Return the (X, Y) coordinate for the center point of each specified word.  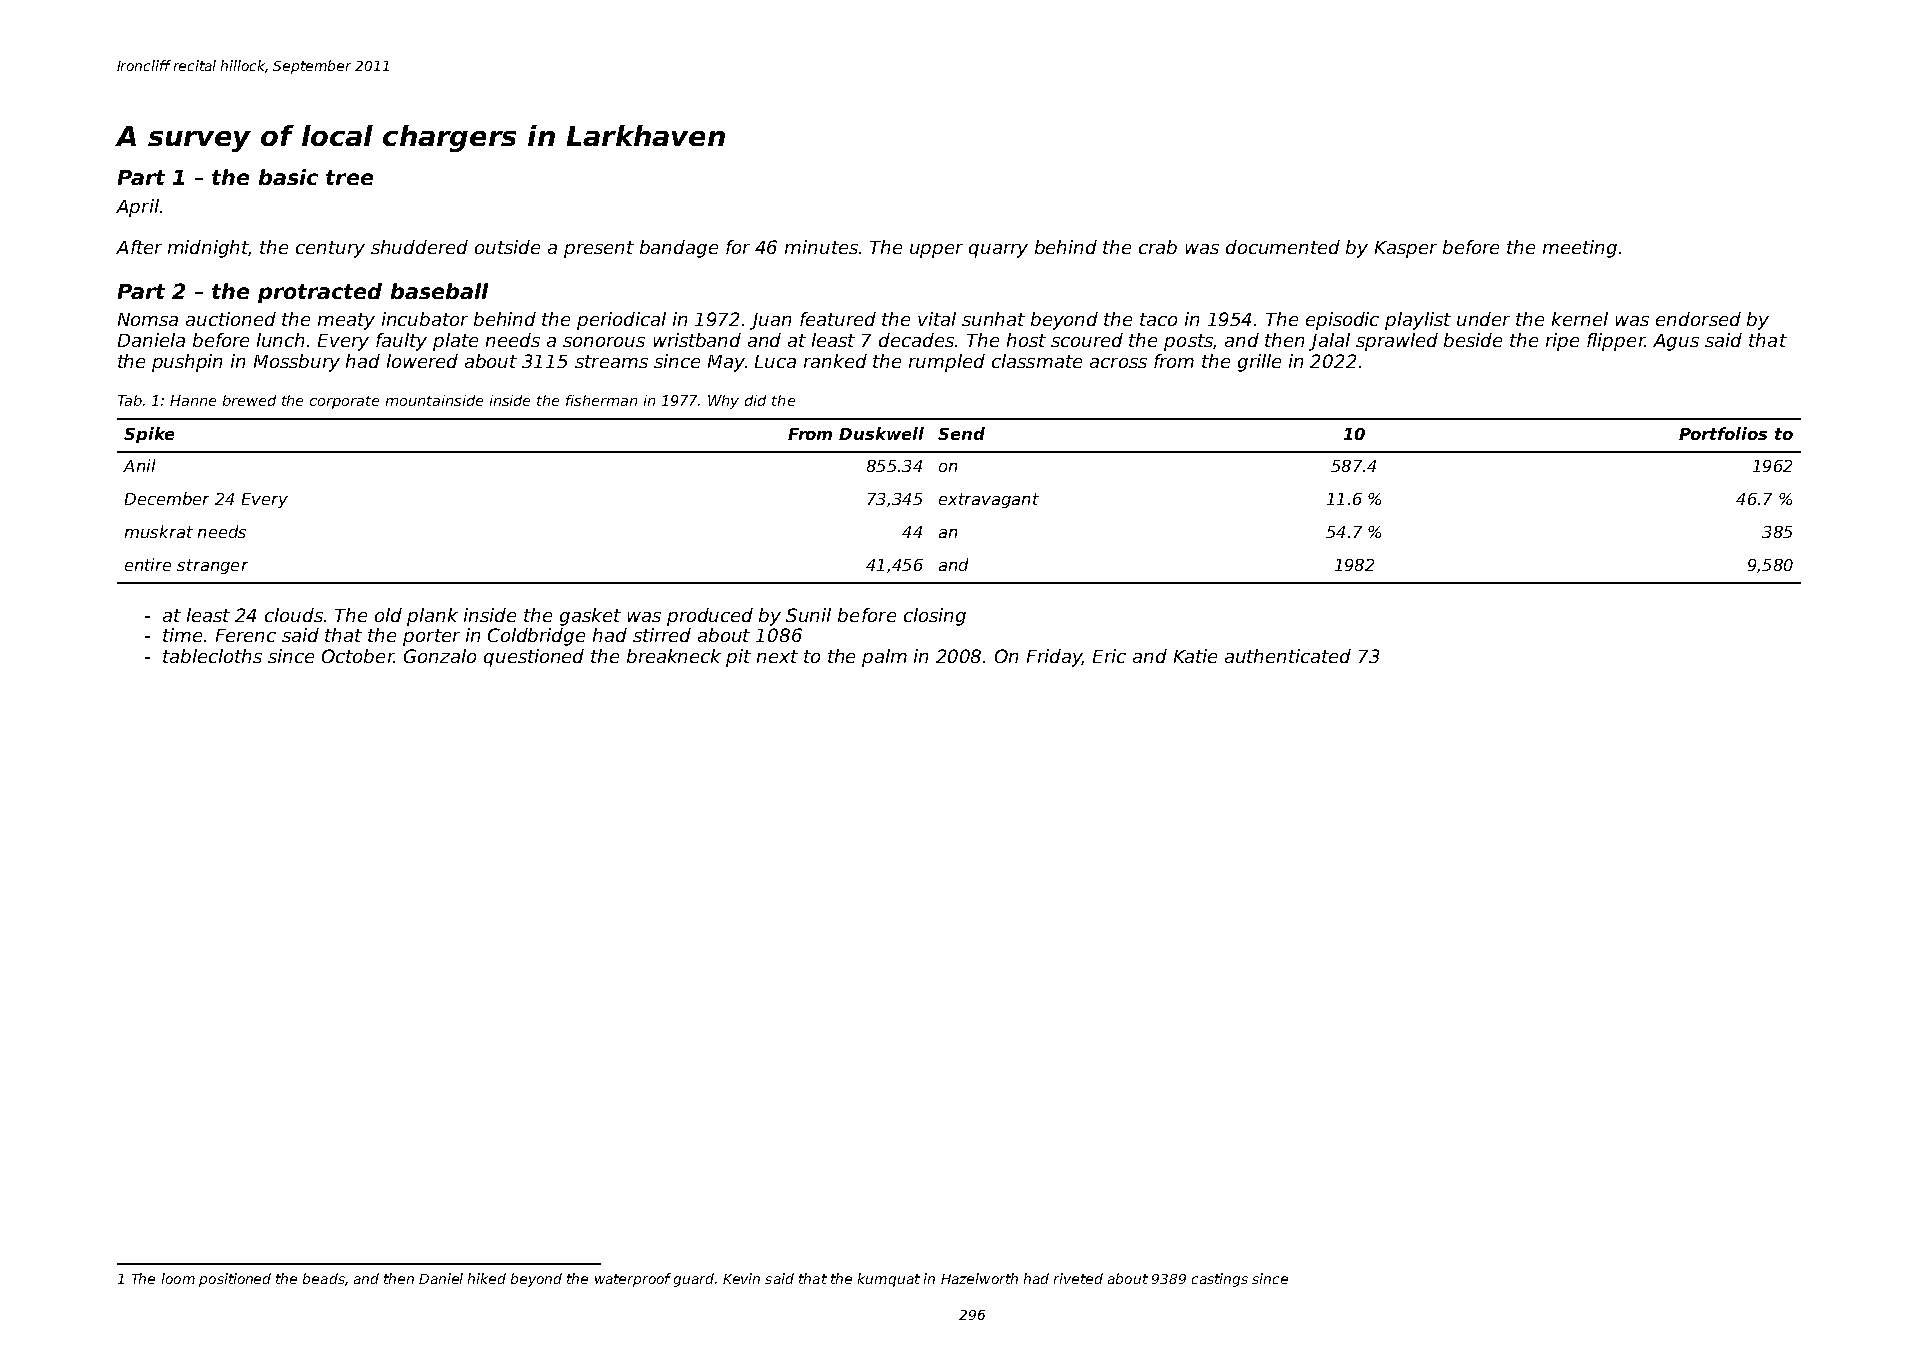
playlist (1418, 321)
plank (432, 617)
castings (1220, 1280)
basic (288, 177)
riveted (1078, 1278)
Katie (1195, 656)
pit (738, 658)
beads (324, 1278)
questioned (534, 658)
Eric (1109, 656)
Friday (1054, 658)
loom (178, 1278)
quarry (998, 251)
